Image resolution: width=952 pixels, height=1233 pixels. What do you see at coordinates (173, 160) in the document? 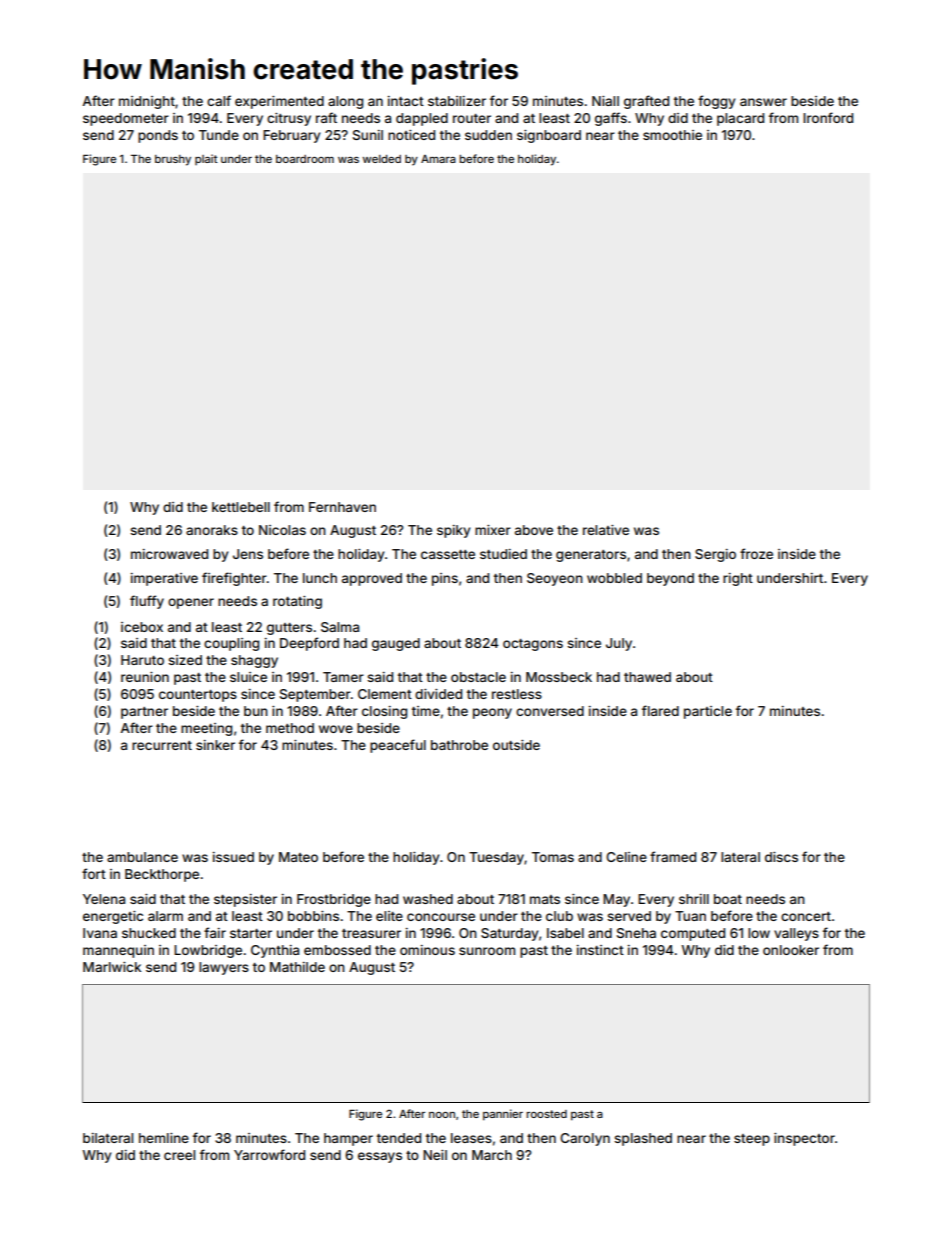
I see `brushy` at bounding box center [173, 160].
